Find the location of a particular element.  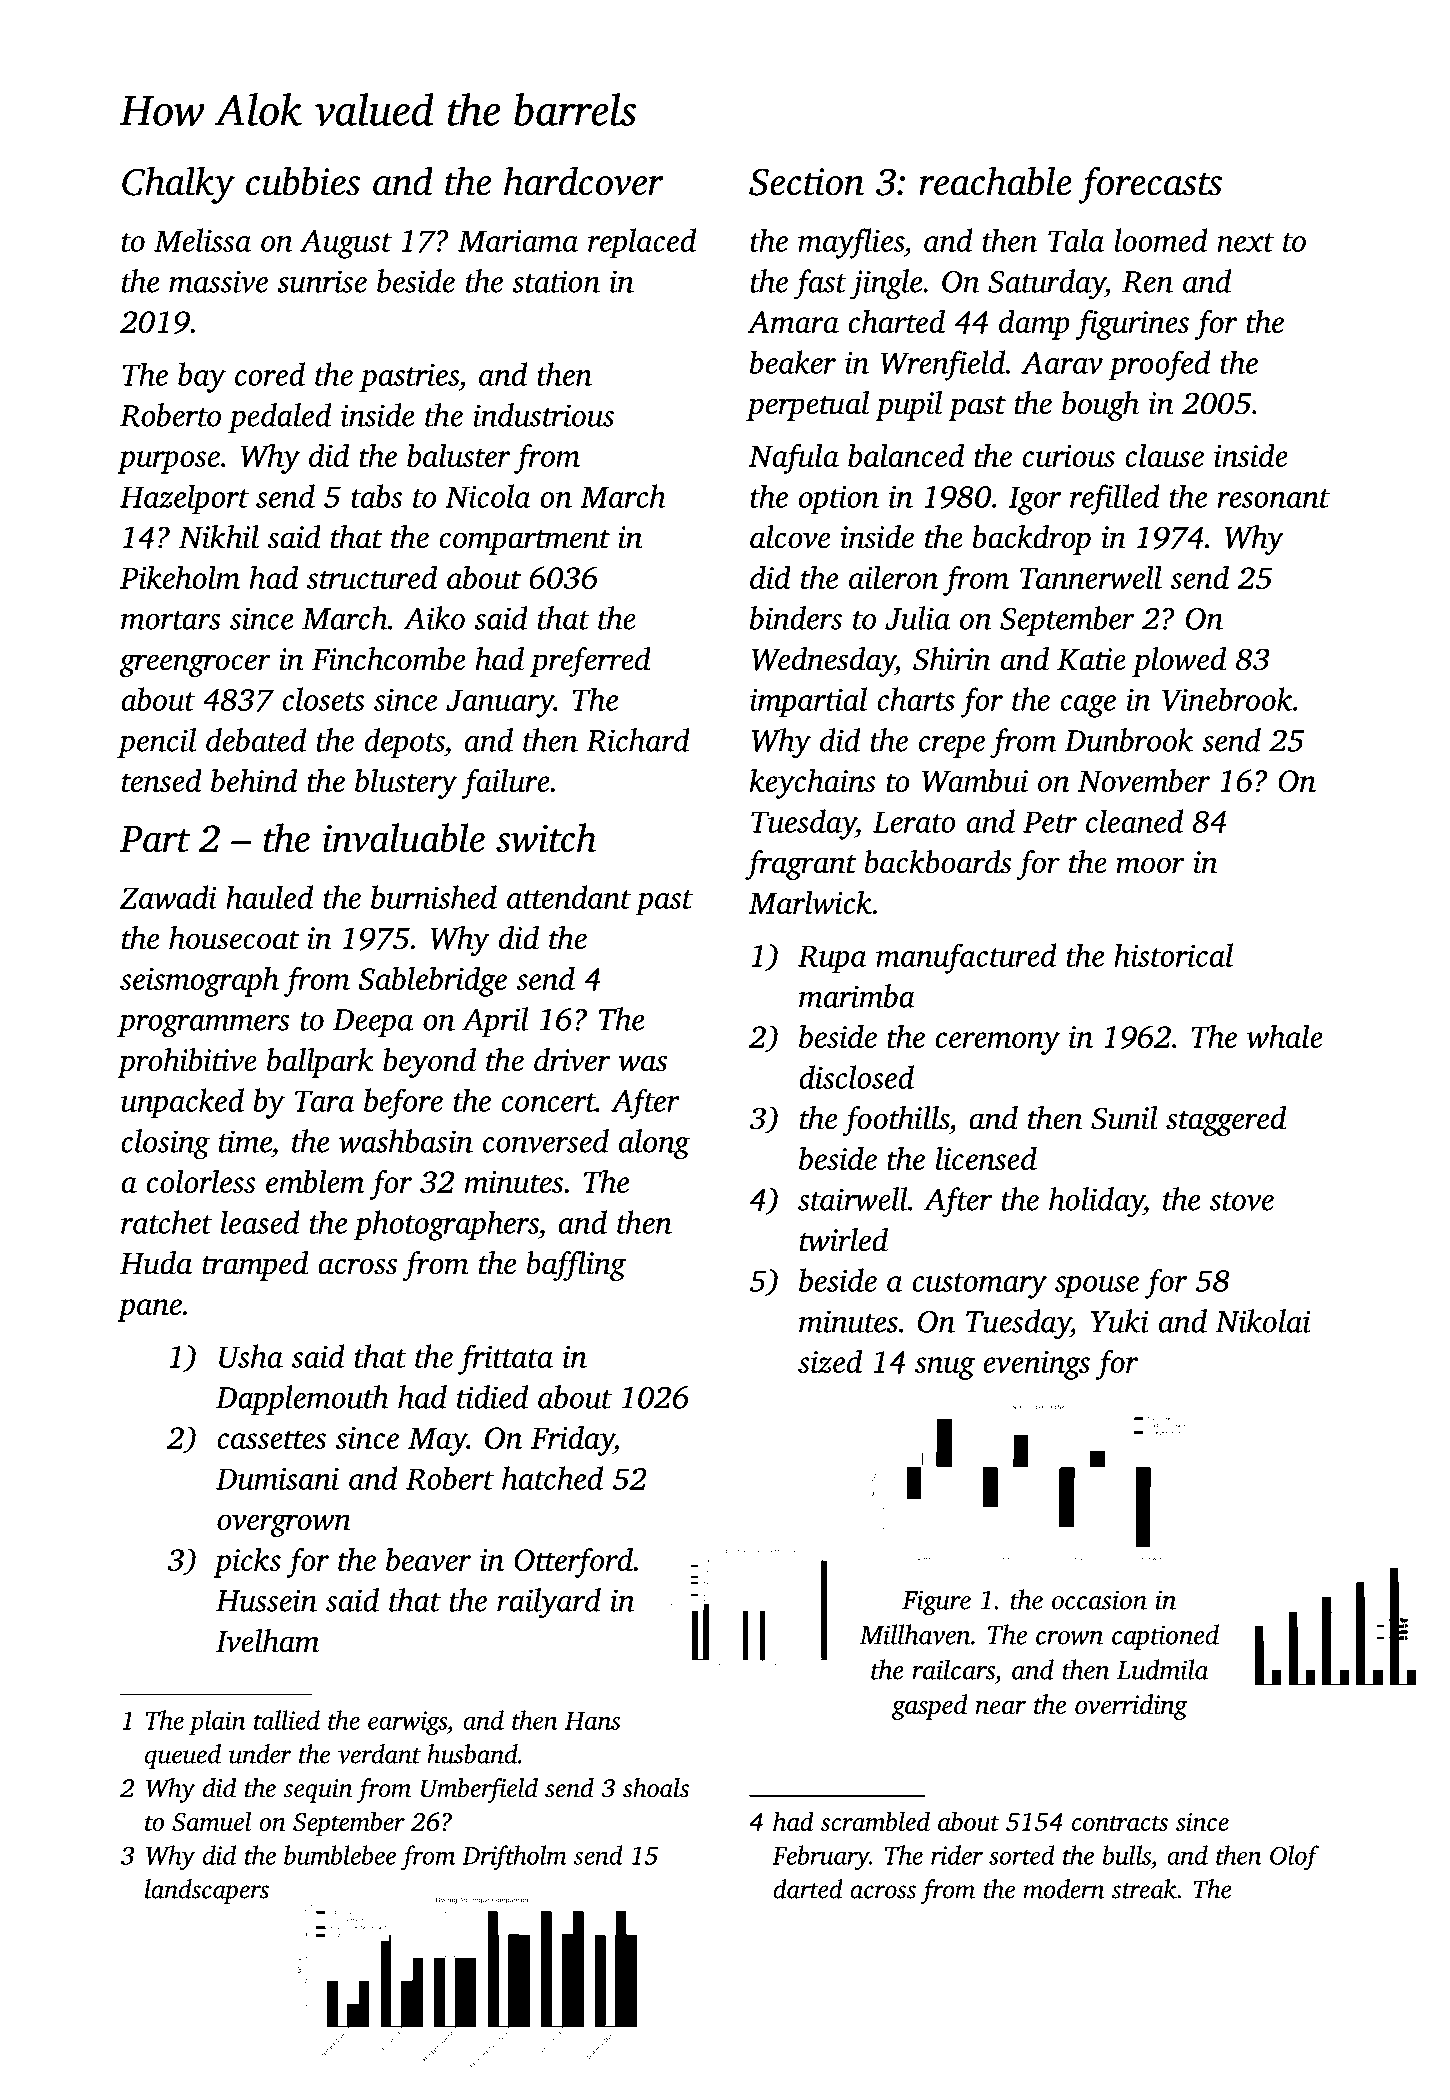

Section is located at coordinates (806, 182).
